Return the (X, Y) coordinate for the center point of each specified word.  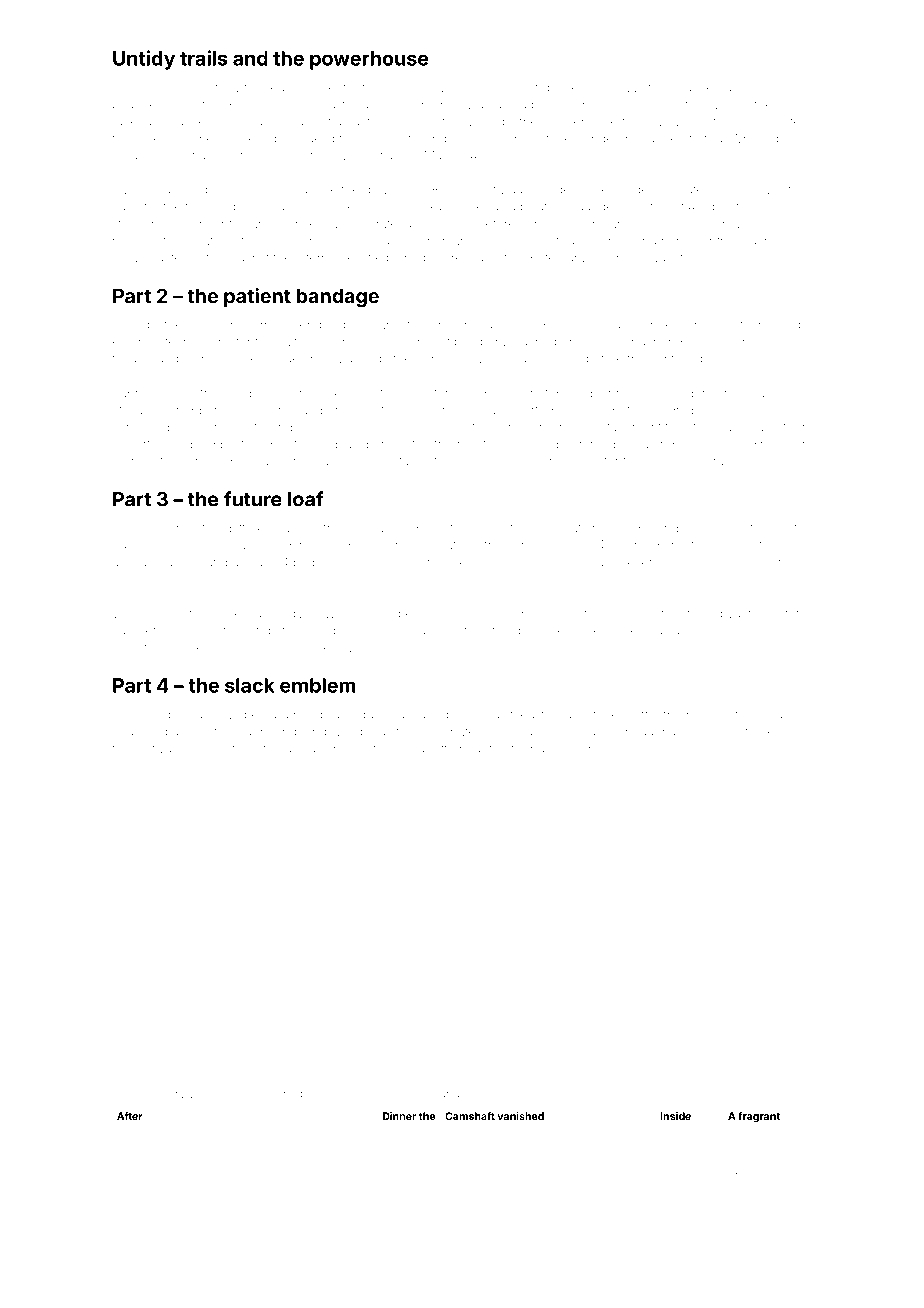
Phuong (502, 242)
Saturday (504, 190)
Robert (131, 444)
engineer (760, 446)
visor (656, 224)
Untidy (144, 60)
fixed (495, 1152)
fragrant (759, 1117)
